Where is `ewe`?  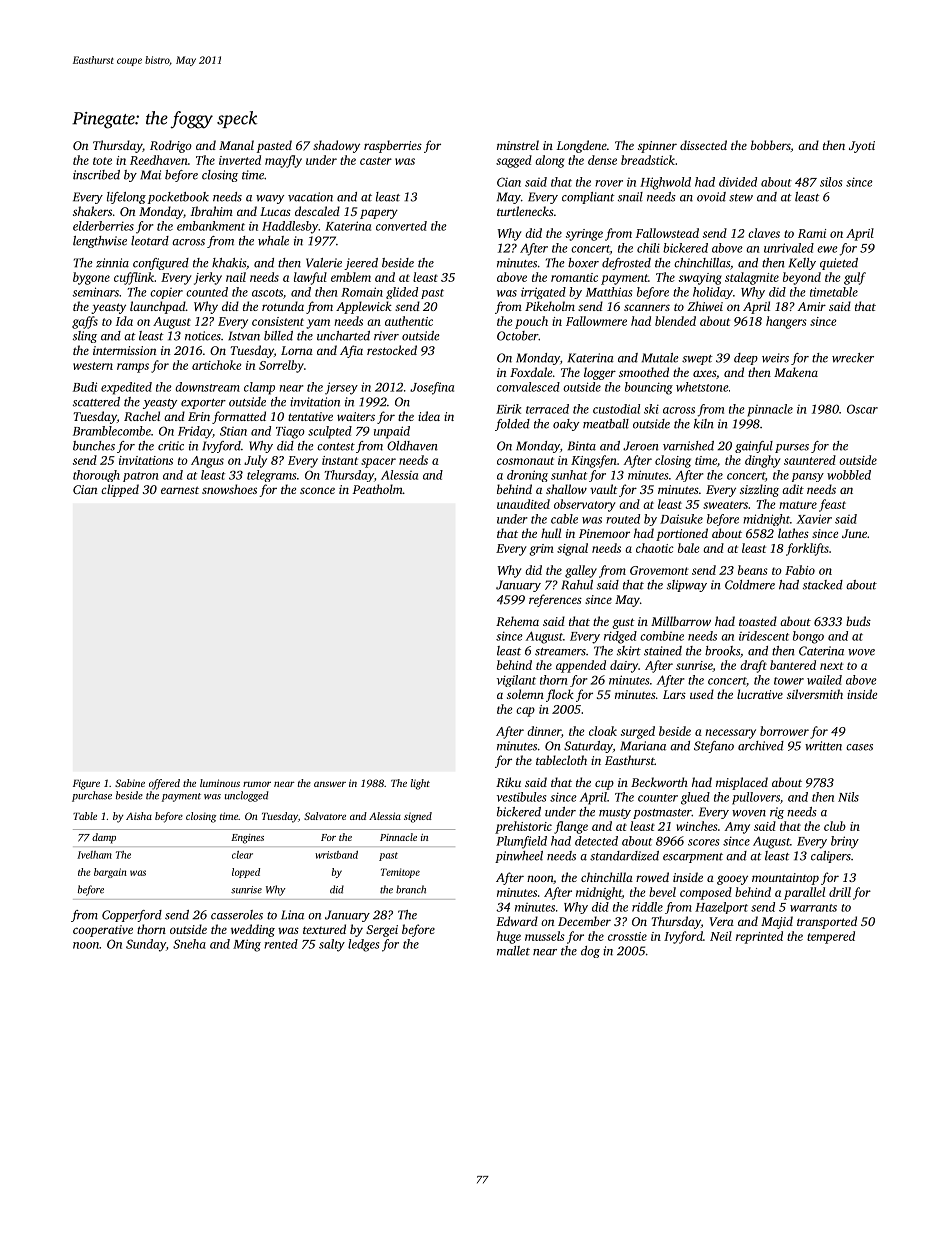 ewe is located at coordinates (827, 249).
